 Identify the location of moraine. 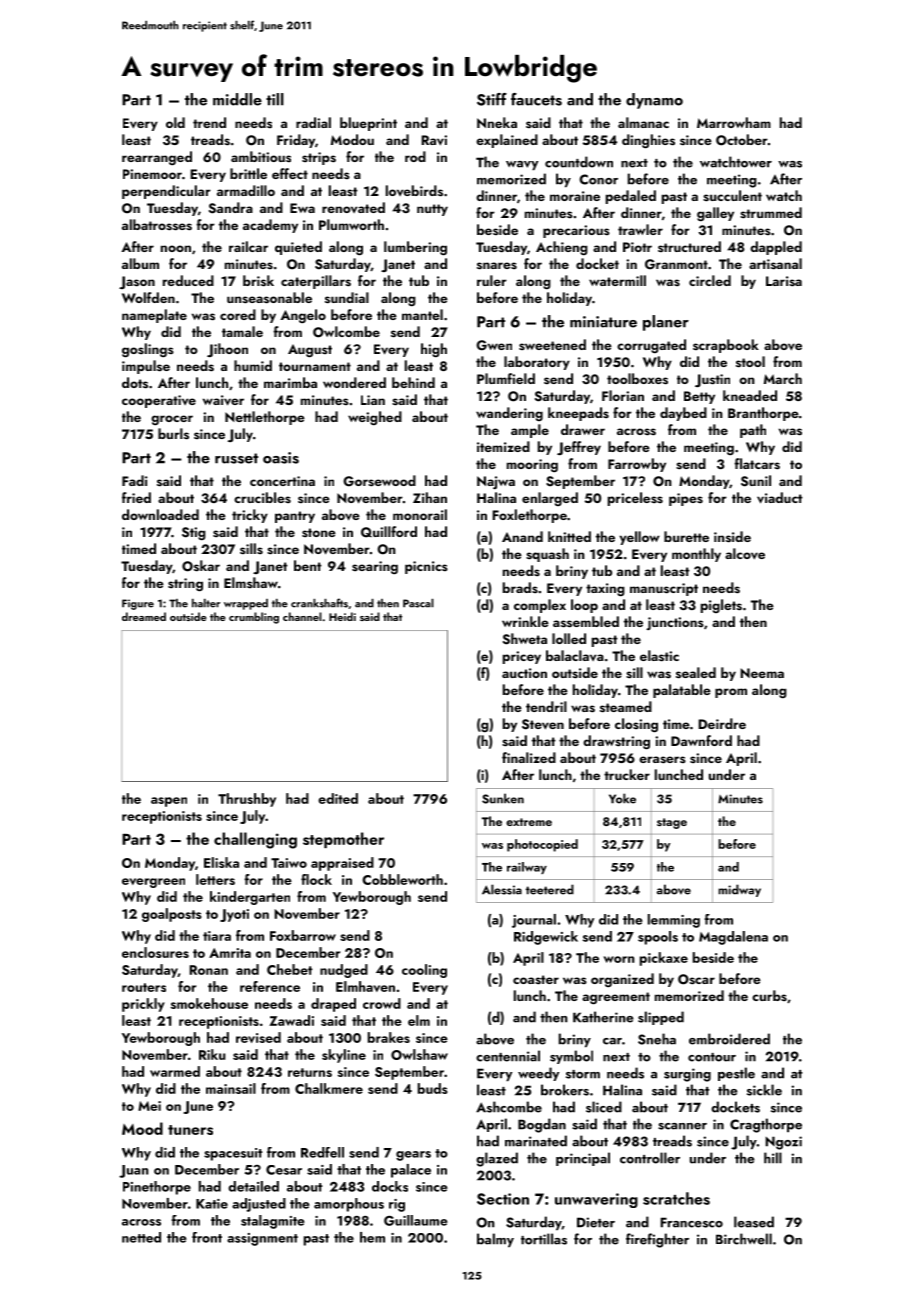
(575, 196).
